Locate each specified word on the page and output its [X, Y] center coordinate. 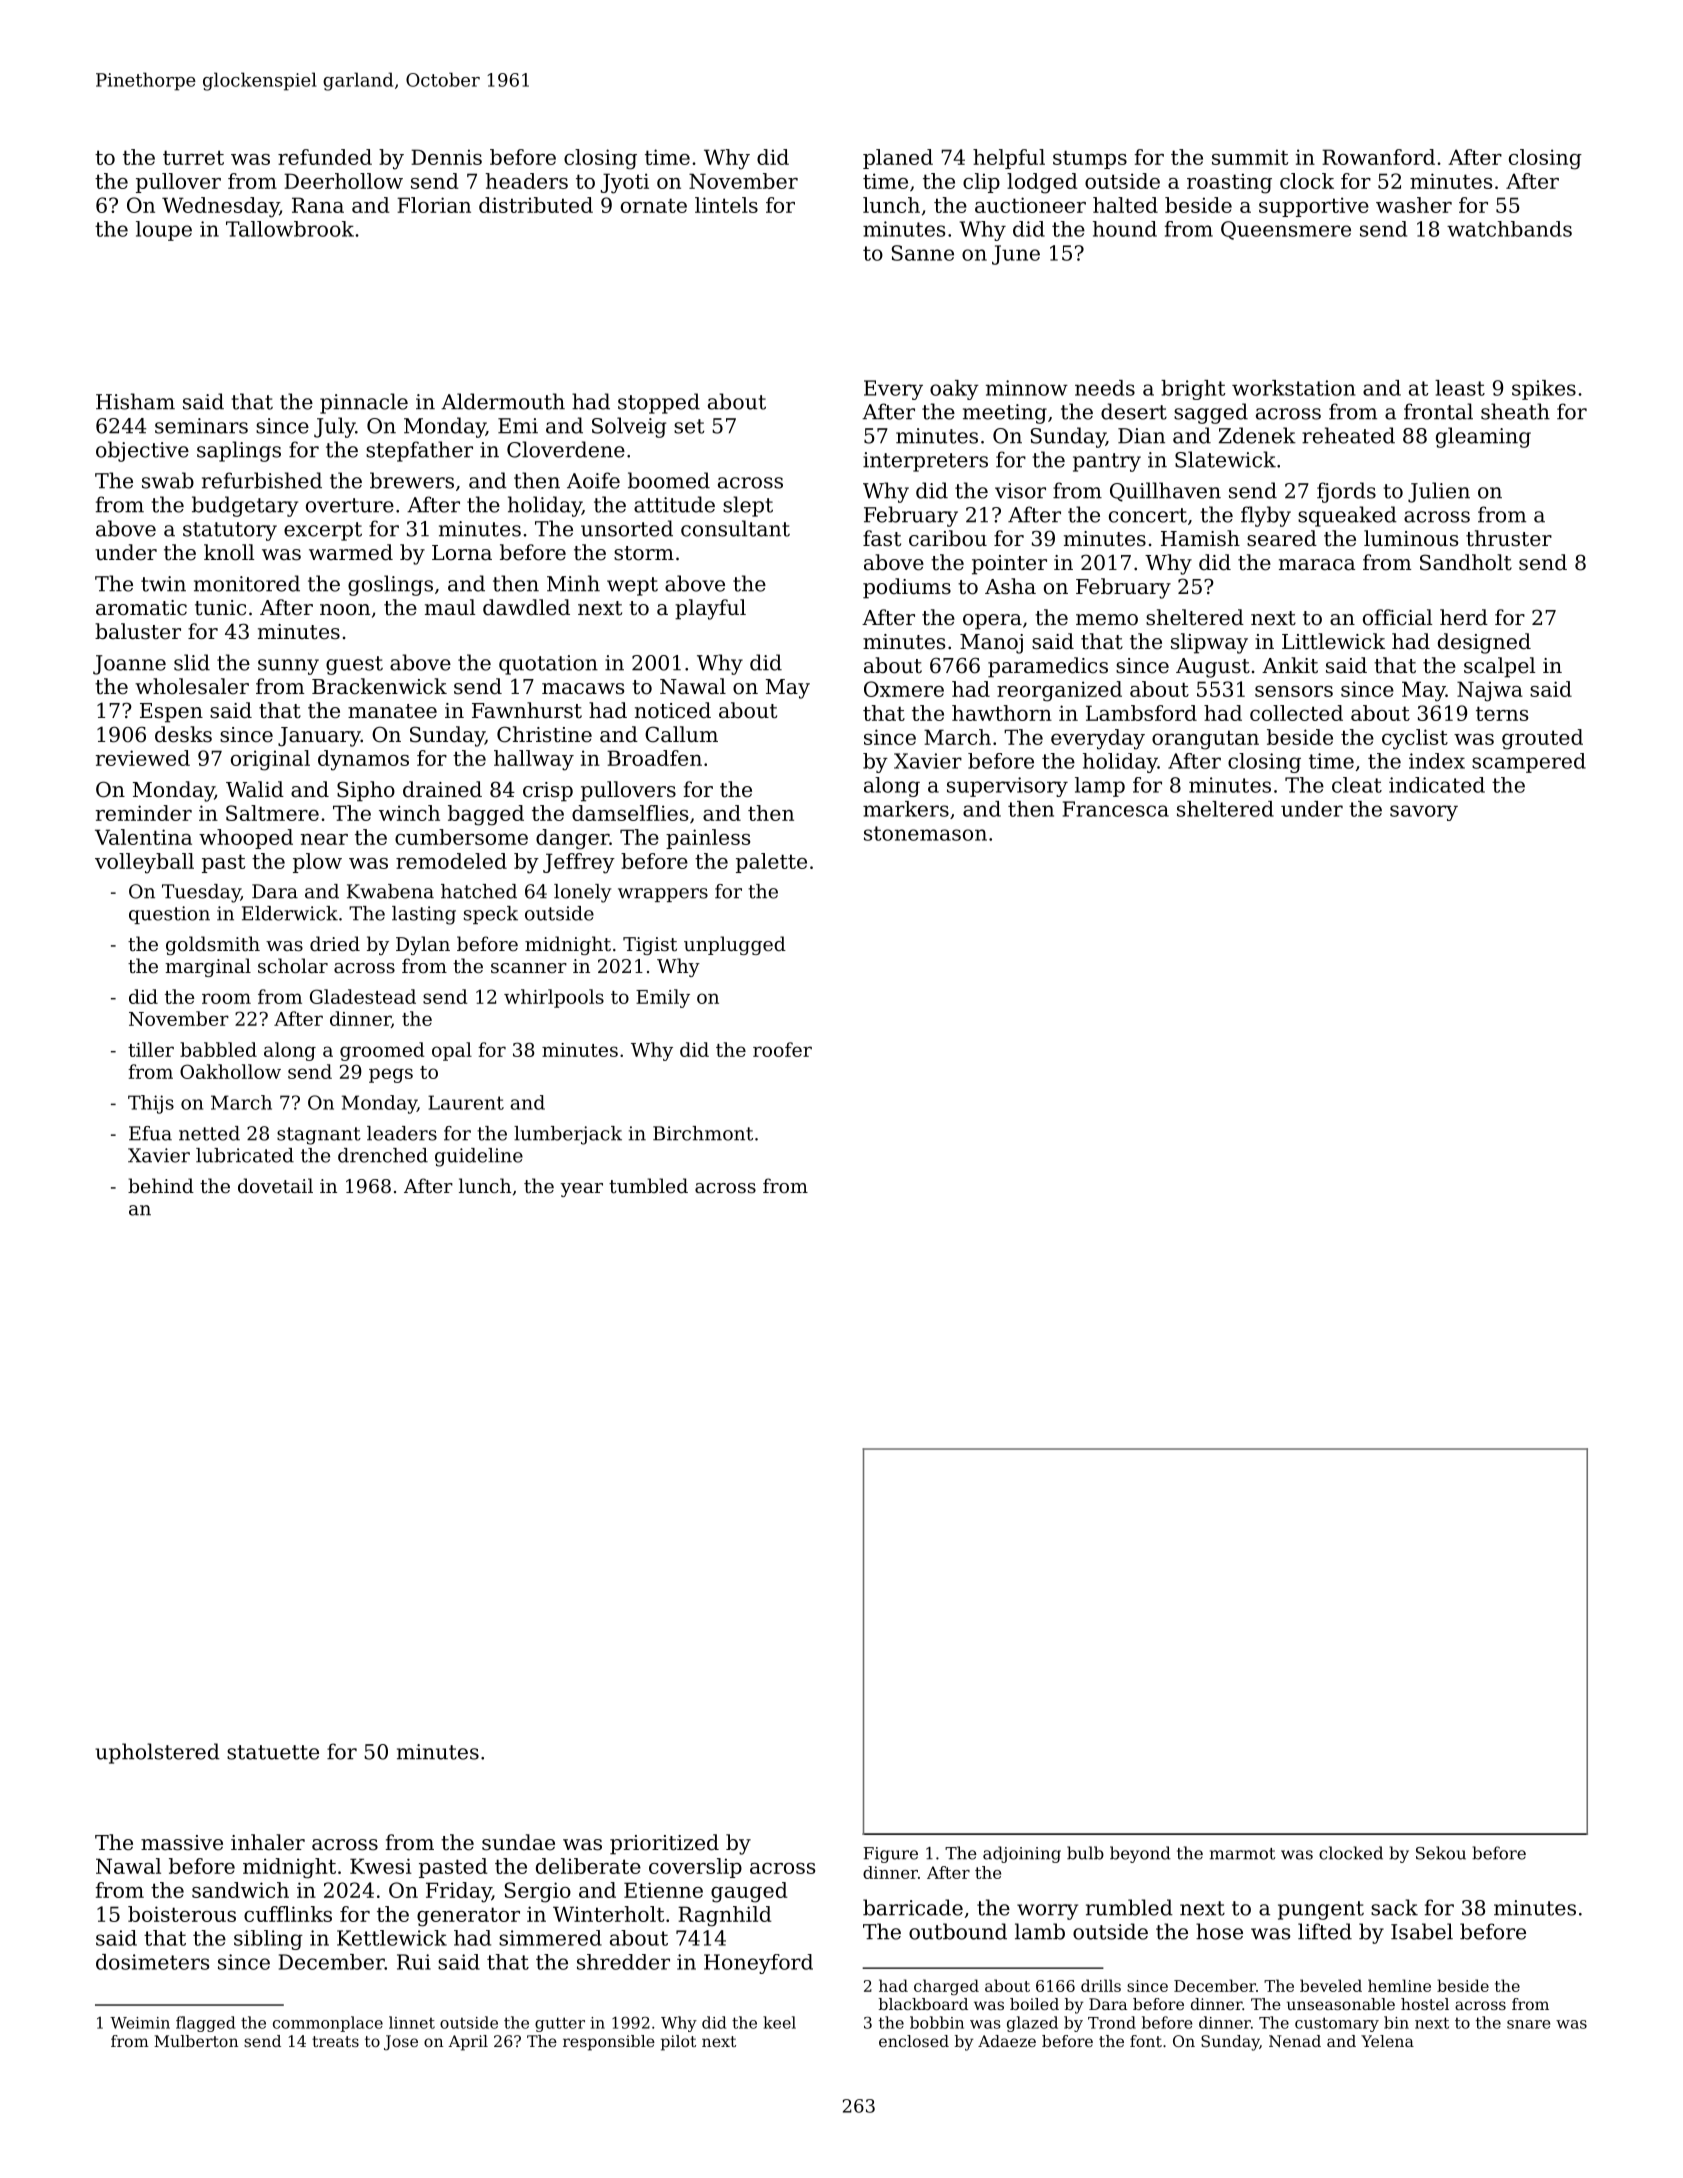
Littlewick [1333, 641]
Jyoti [625, 183]
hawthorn [1002, 713]
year [581, 1190]
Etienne [663, 1890]
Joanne [129, 665]
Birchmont [703, 1133]
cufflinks [288, 1914]
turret [193, 157]
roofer [782, 1049]
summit [1250, 157]
